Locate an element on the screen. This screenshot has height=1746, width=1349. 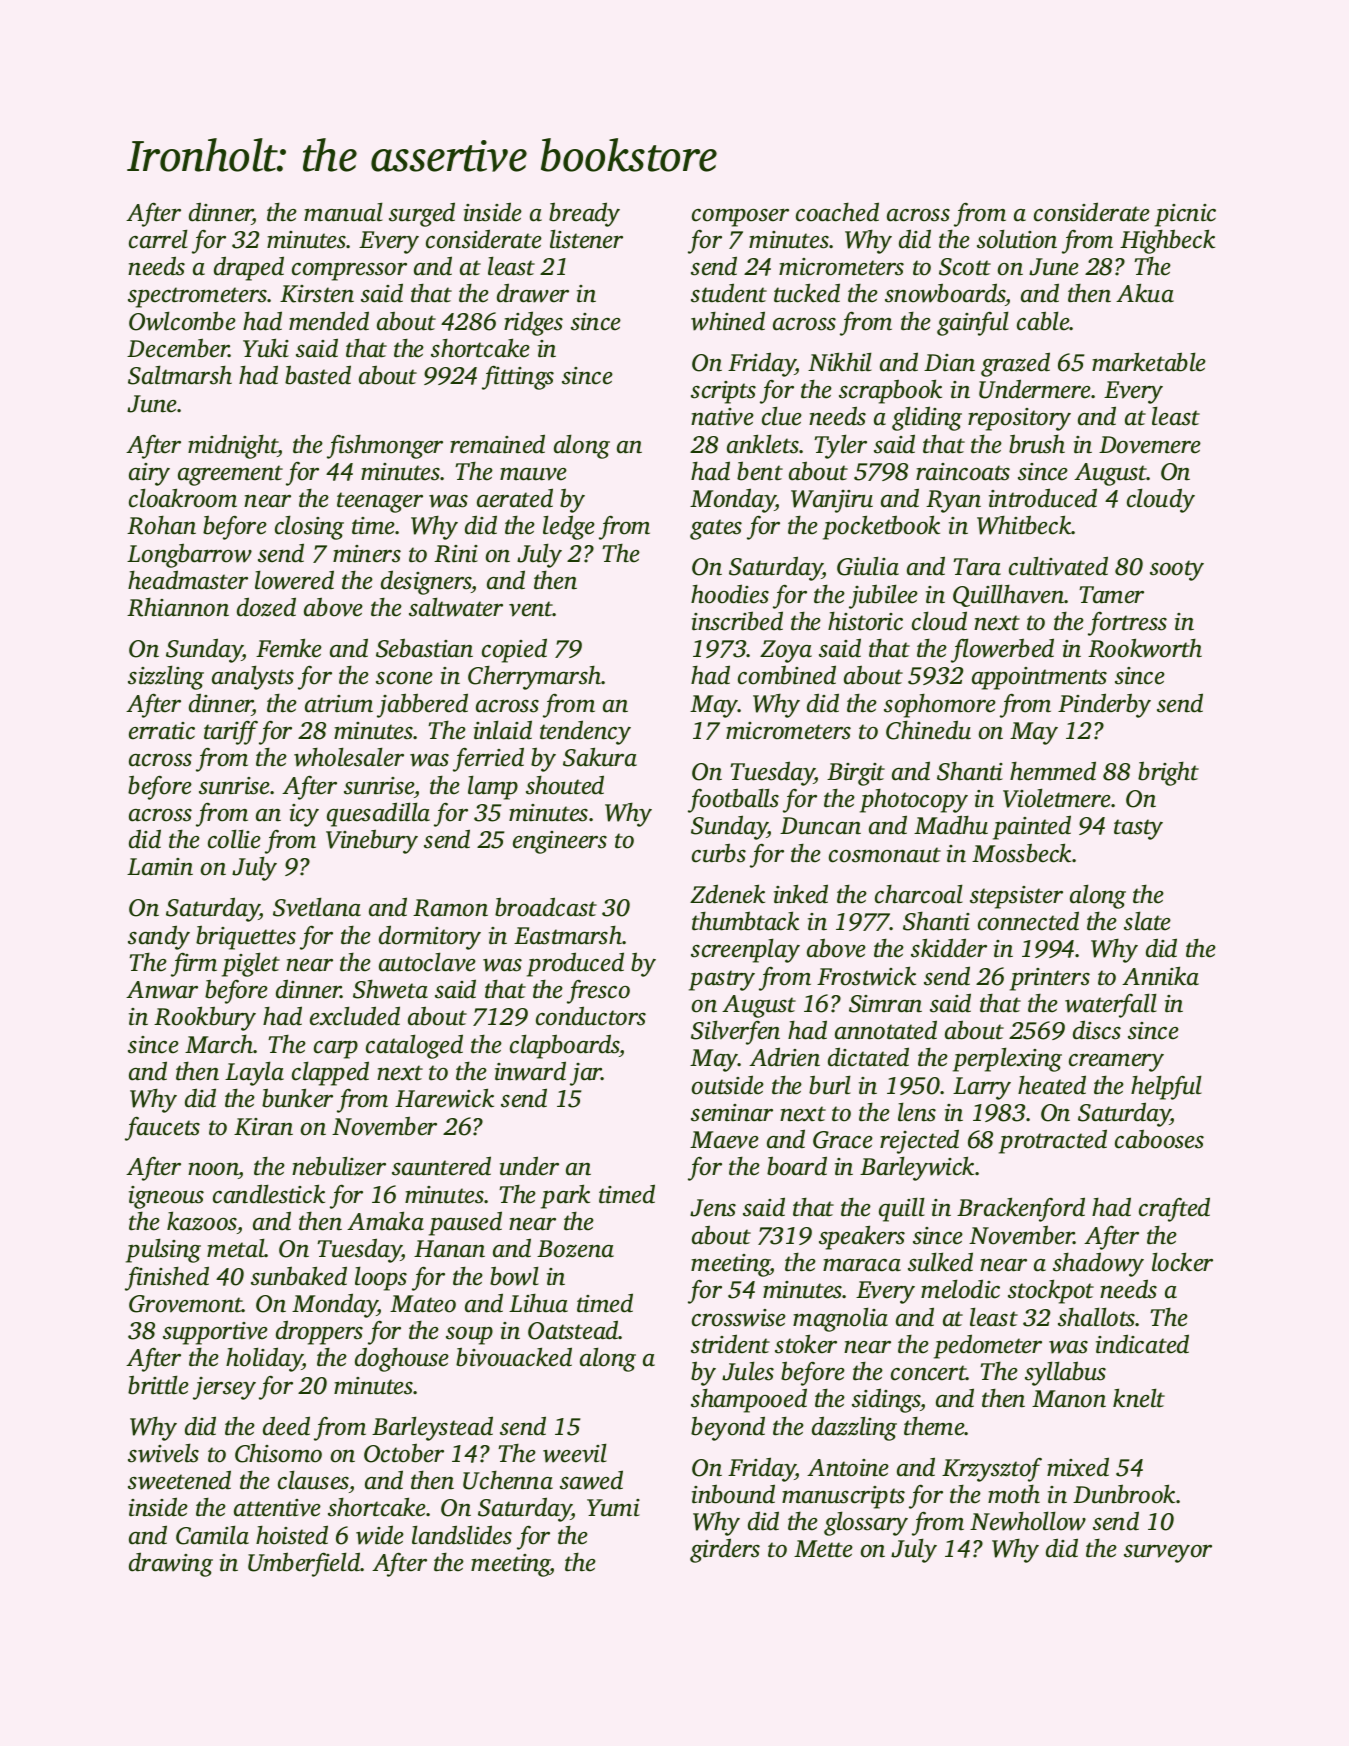
bready is located at coordinates (584, 214).
